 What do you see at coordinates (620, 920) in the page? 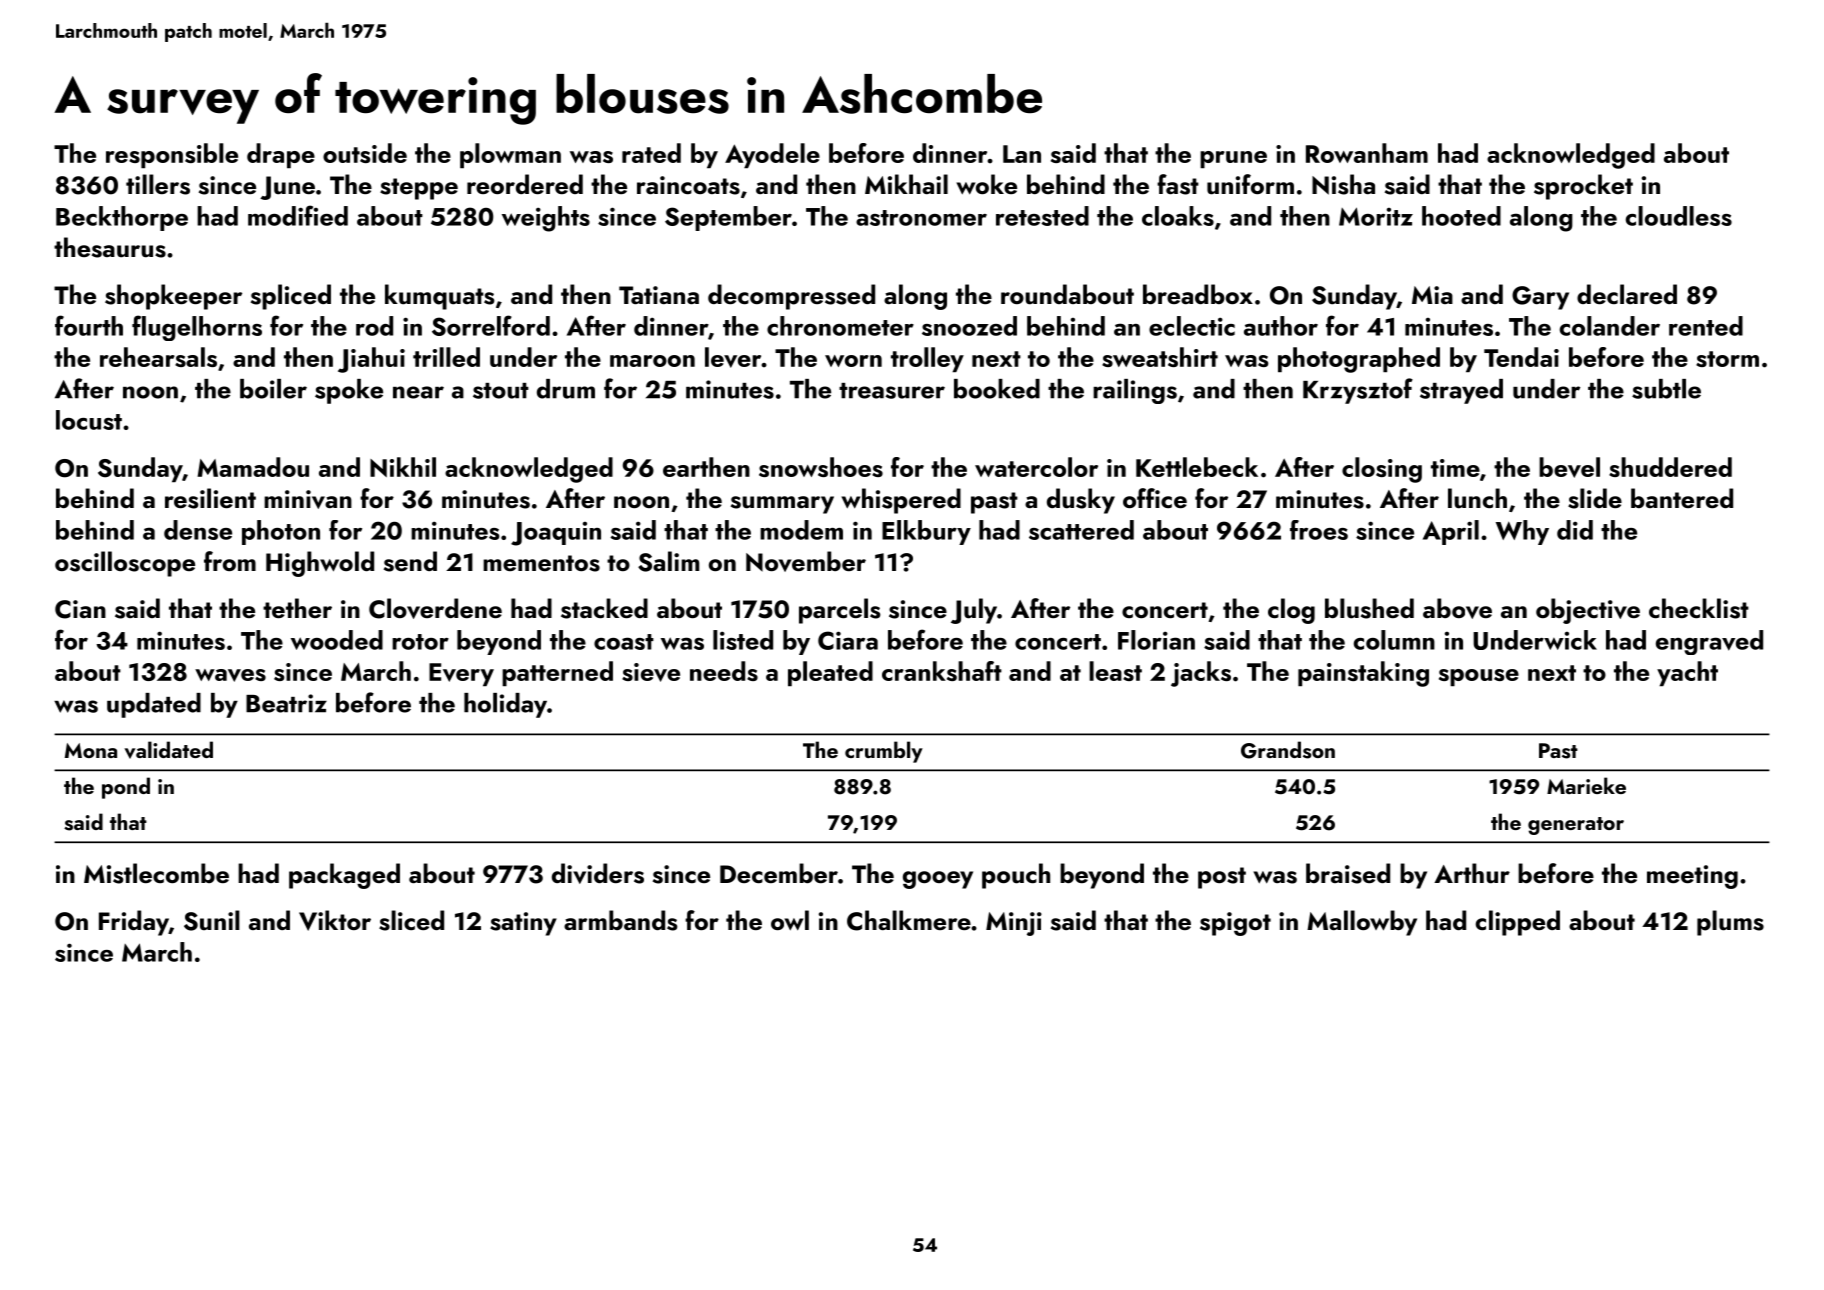
I see `armbands` at bounding box center [620, 920].
